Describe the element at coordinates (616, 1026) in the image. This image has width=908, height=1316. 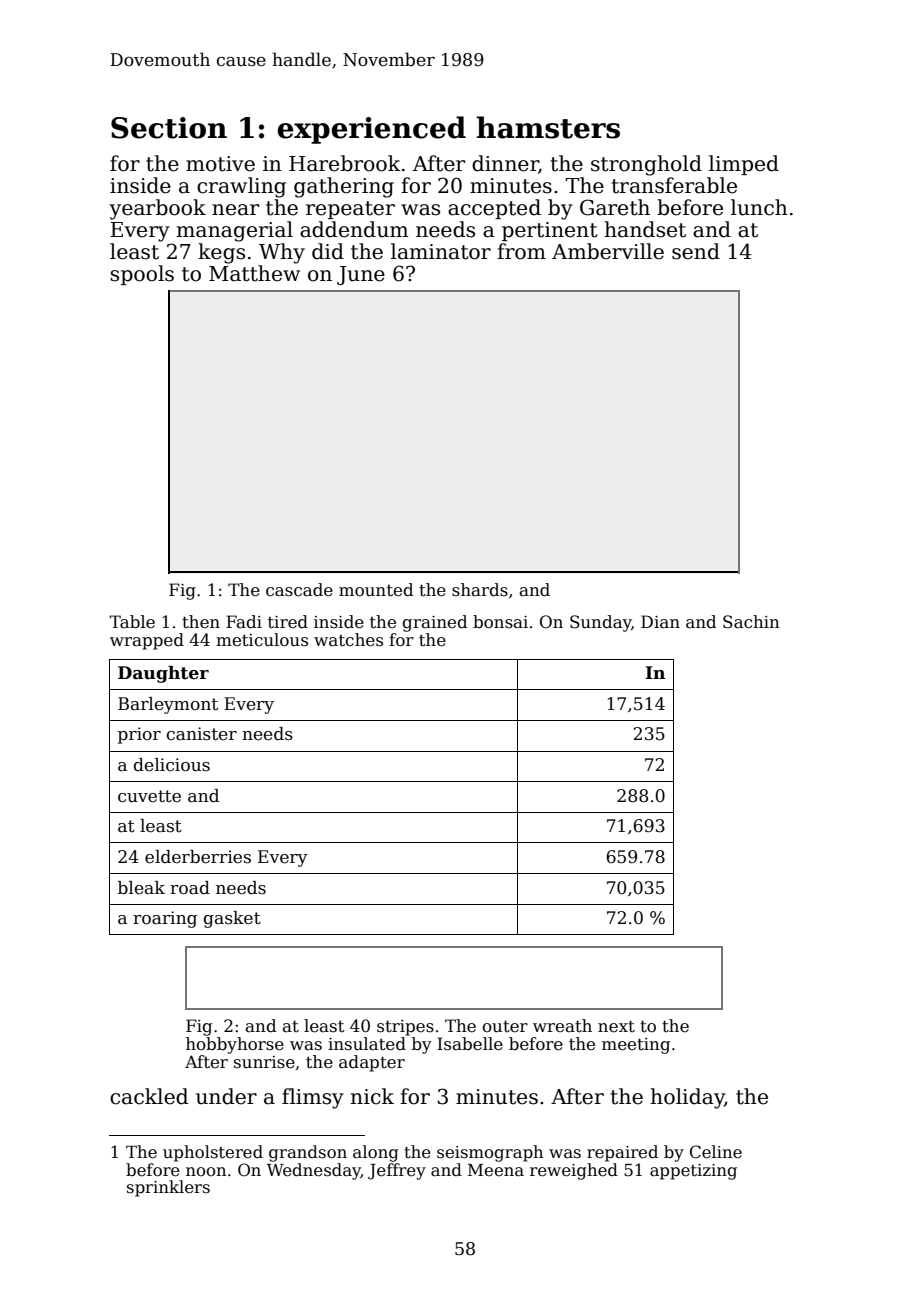
I see `next` at that location.
